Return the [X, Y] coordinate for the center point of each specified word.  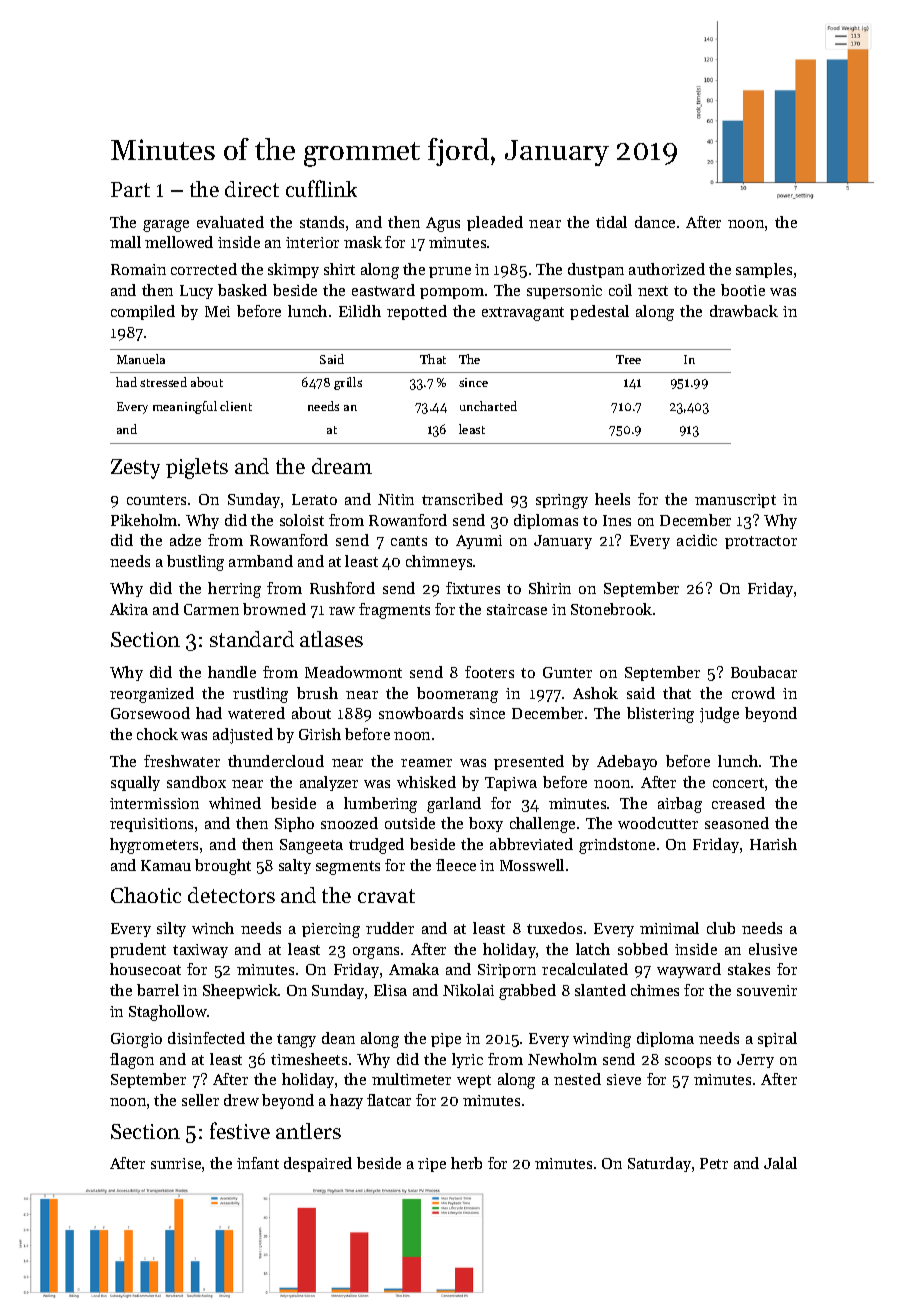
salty [295, 866]
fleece [456, 865]
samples [764, 270]
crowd [753, 693]
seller [200, 1100]
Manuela [141, 359]
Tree [628, 359]
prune [450, 272]
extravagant [523, 314]
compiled [143, 312]
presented [529, 762]
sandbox [196, 782]
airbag [680, 805]
